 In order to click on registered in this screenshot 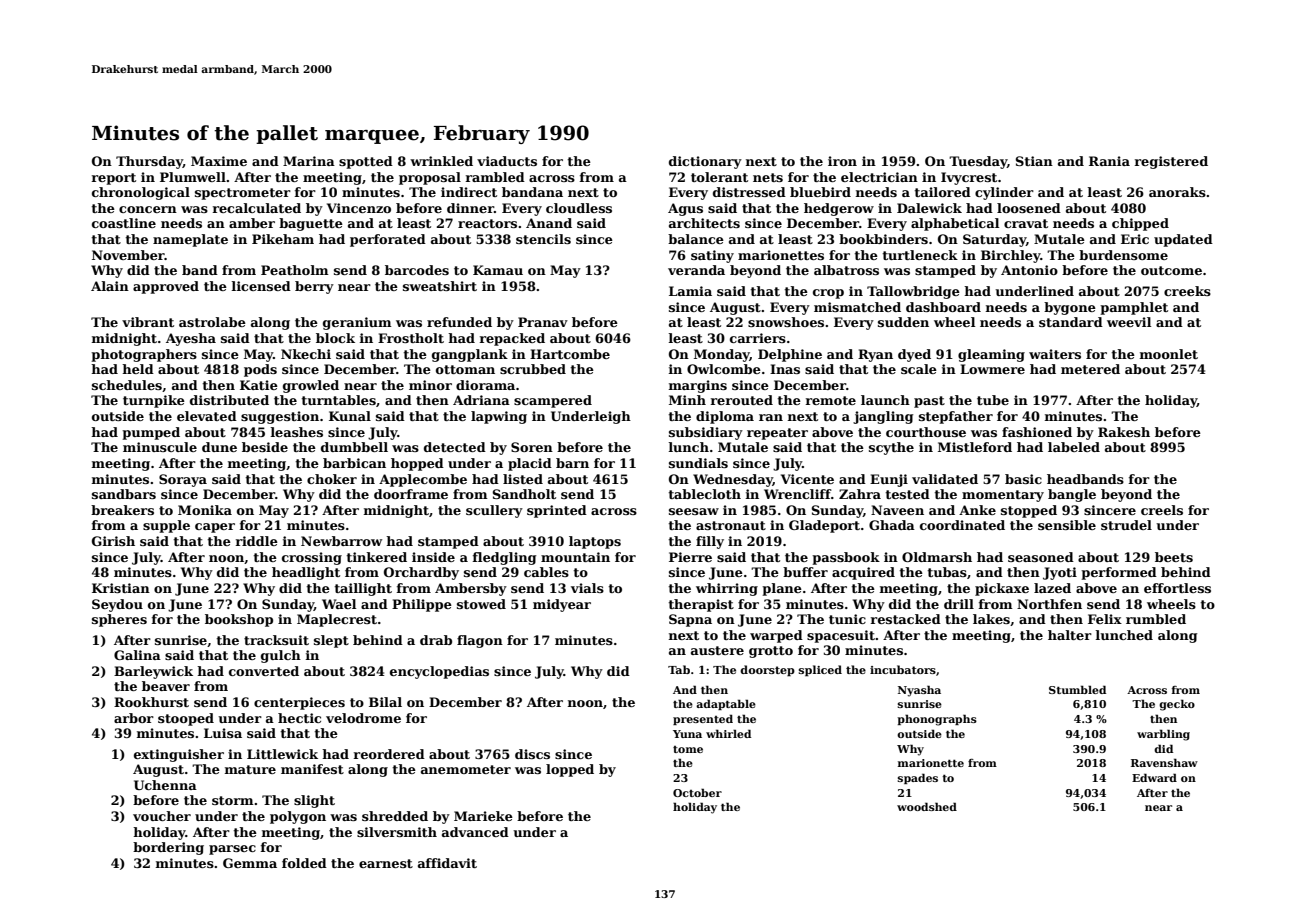, I will do `click(1171, 162)`.
